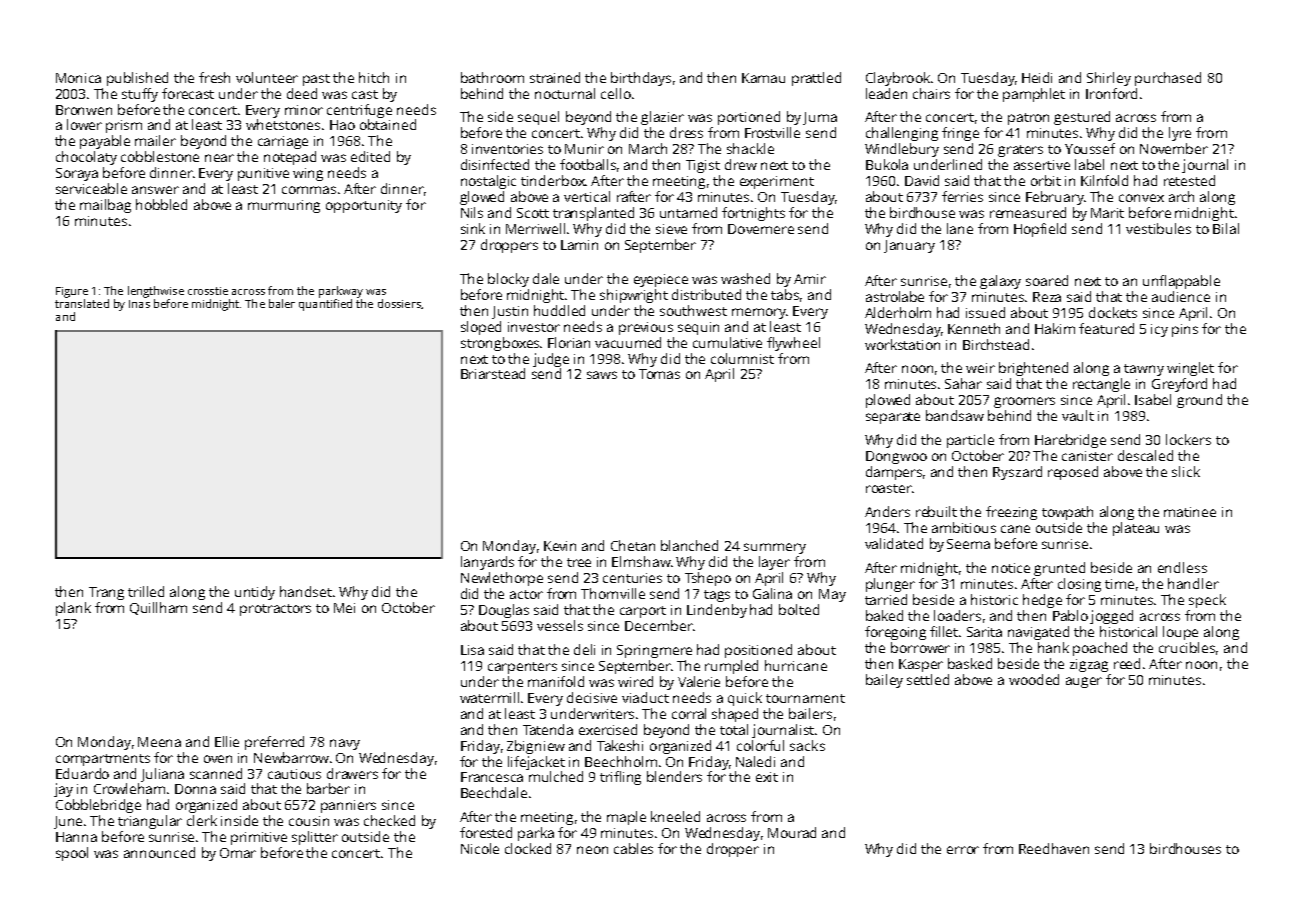 This screenshot has width=1308, height=924. What do you see at coordinates (1109, 79) in the screenshot?
I see `Shirley` at bounding box center [1109, 79].
